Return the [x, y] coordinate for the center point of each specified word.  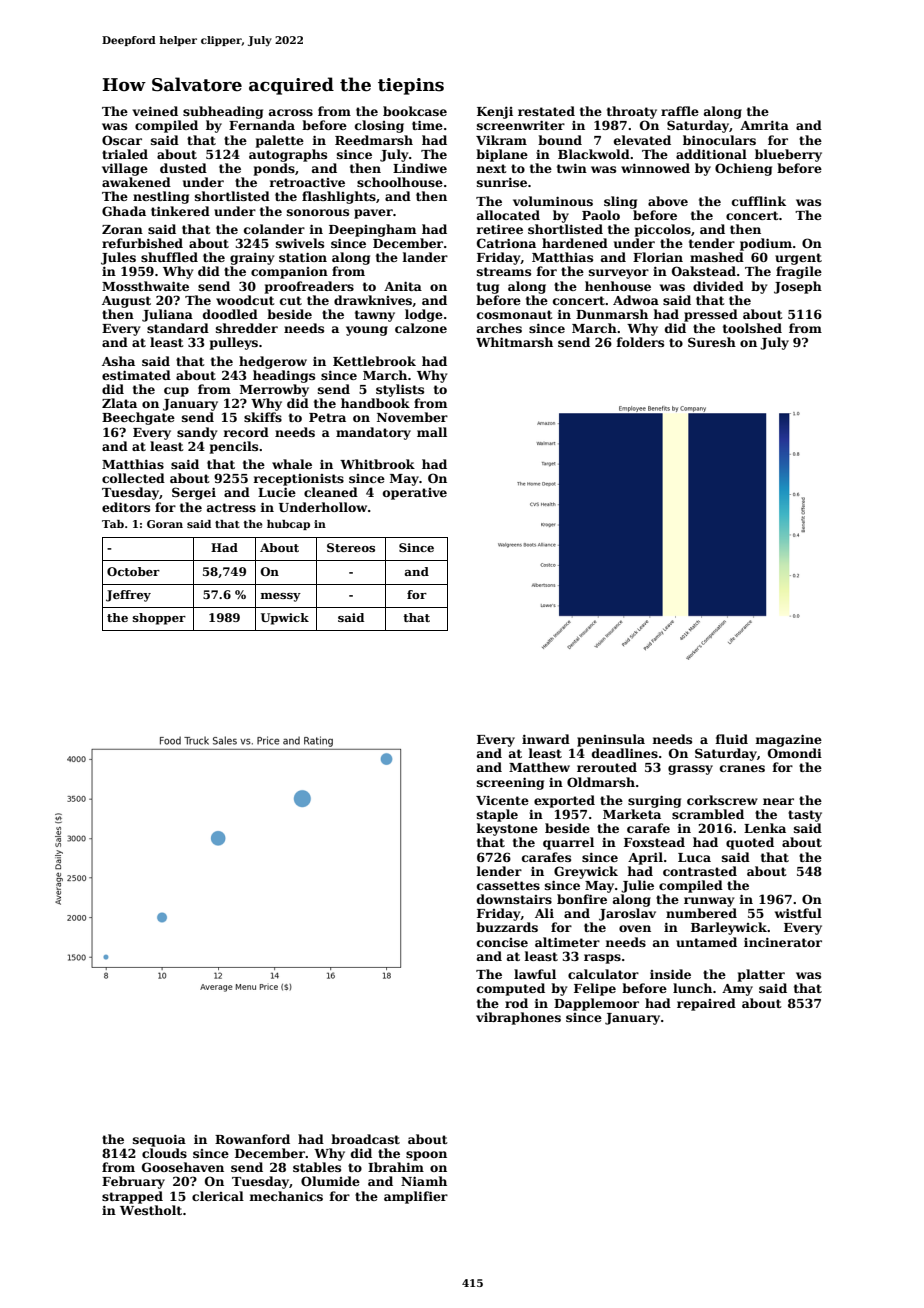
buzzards [507, 927]
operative [415, 494]
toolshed [752, 328]
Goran [165, 524]
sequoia [159, 1140]
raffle [680, 111]
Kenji [495, 113]
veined [155, 111]
